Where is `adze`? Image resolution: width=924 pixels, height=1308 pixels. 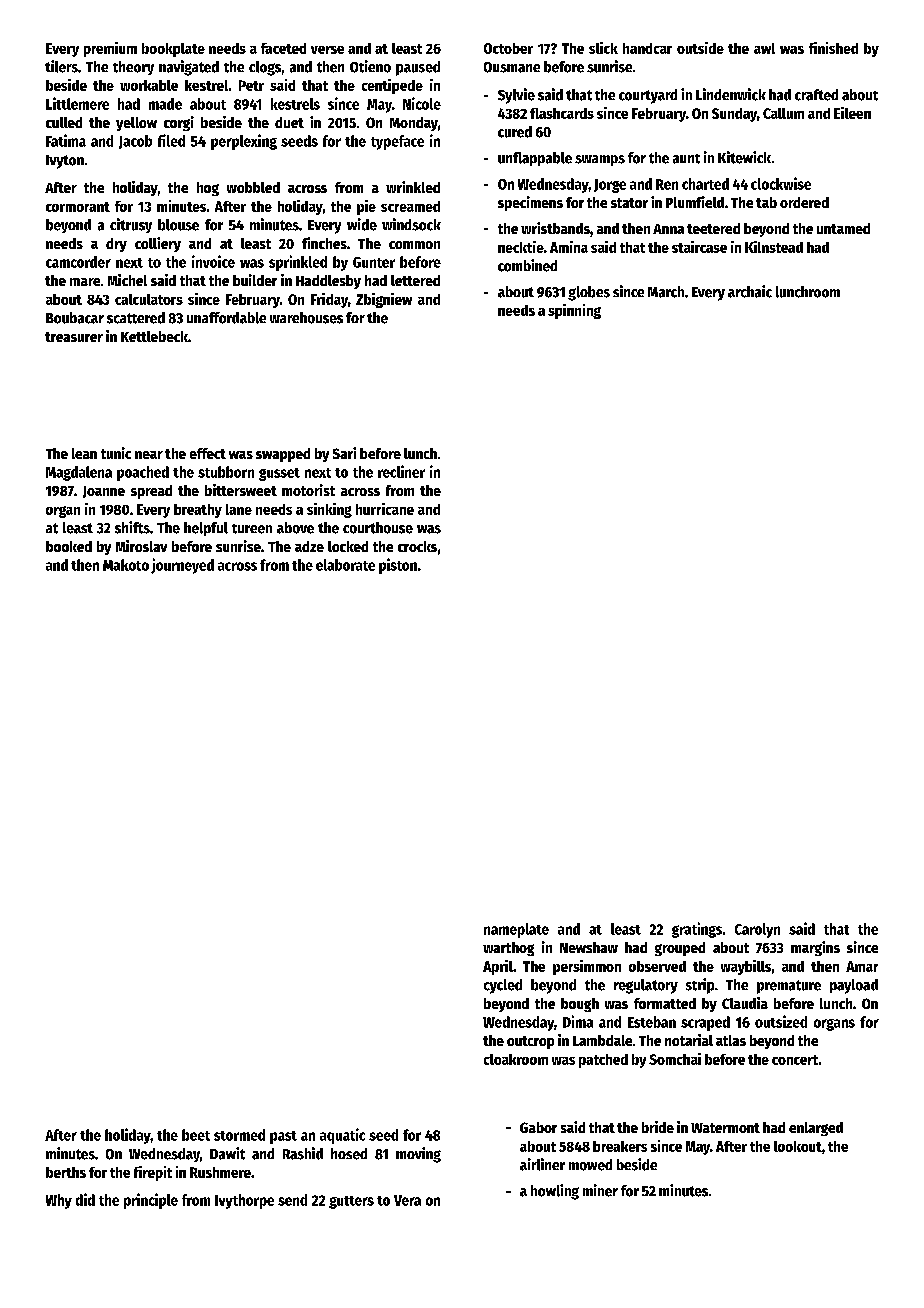 adze is located at coordinates (309, 546).
